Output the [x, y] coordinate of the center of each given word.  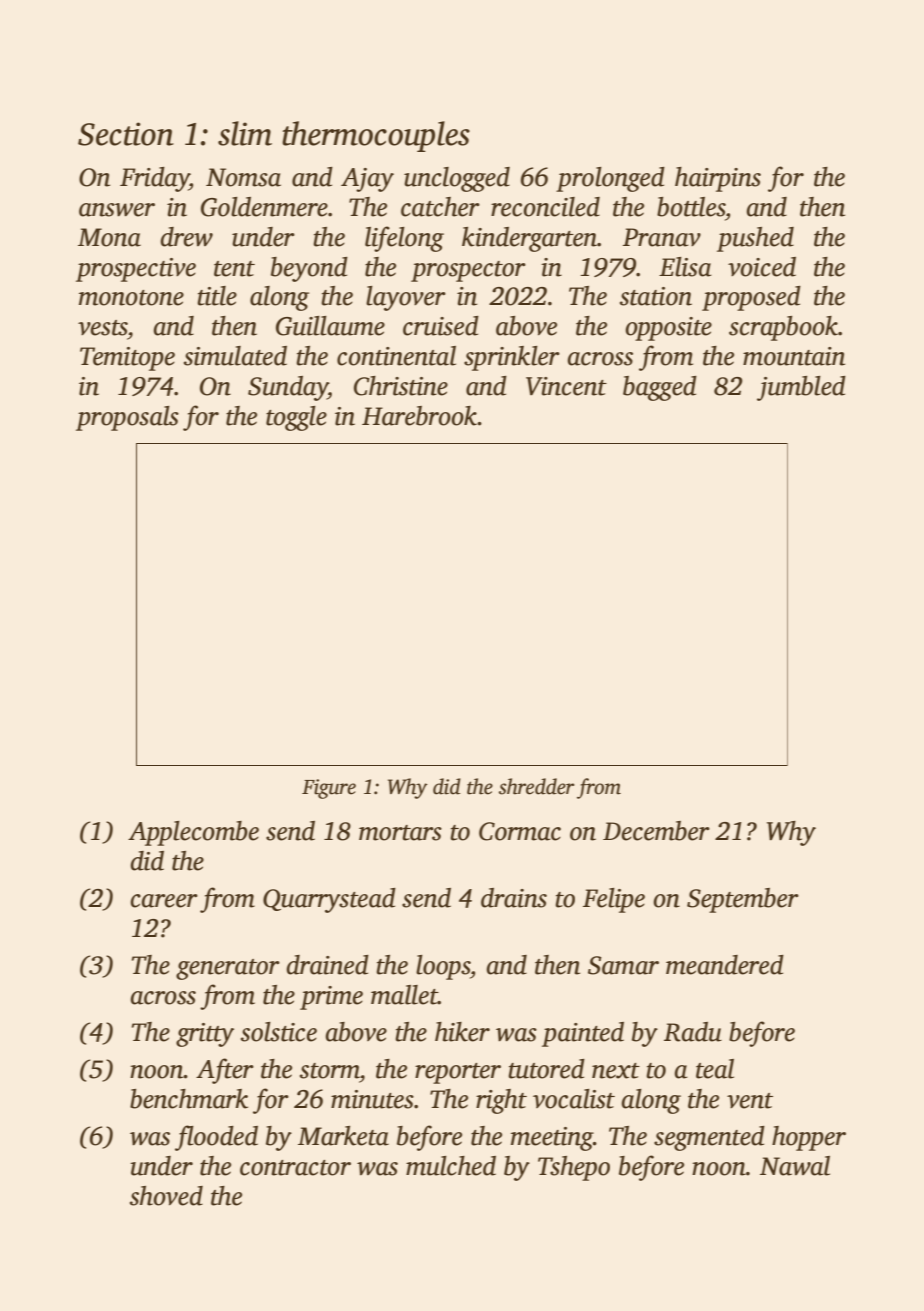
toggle [296, 418]
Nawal [795, 1166]
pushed [755, 239]
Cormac [520, 831]
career [164, 901]
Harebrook [419, 416]
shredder [537, 786]
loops [443, 967]
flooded [216, 1138]
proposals [127, 418]
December [656, 831]
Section [126, 134]
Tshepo [574, 1168]
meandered [725, 965]
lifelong [404, 239]
